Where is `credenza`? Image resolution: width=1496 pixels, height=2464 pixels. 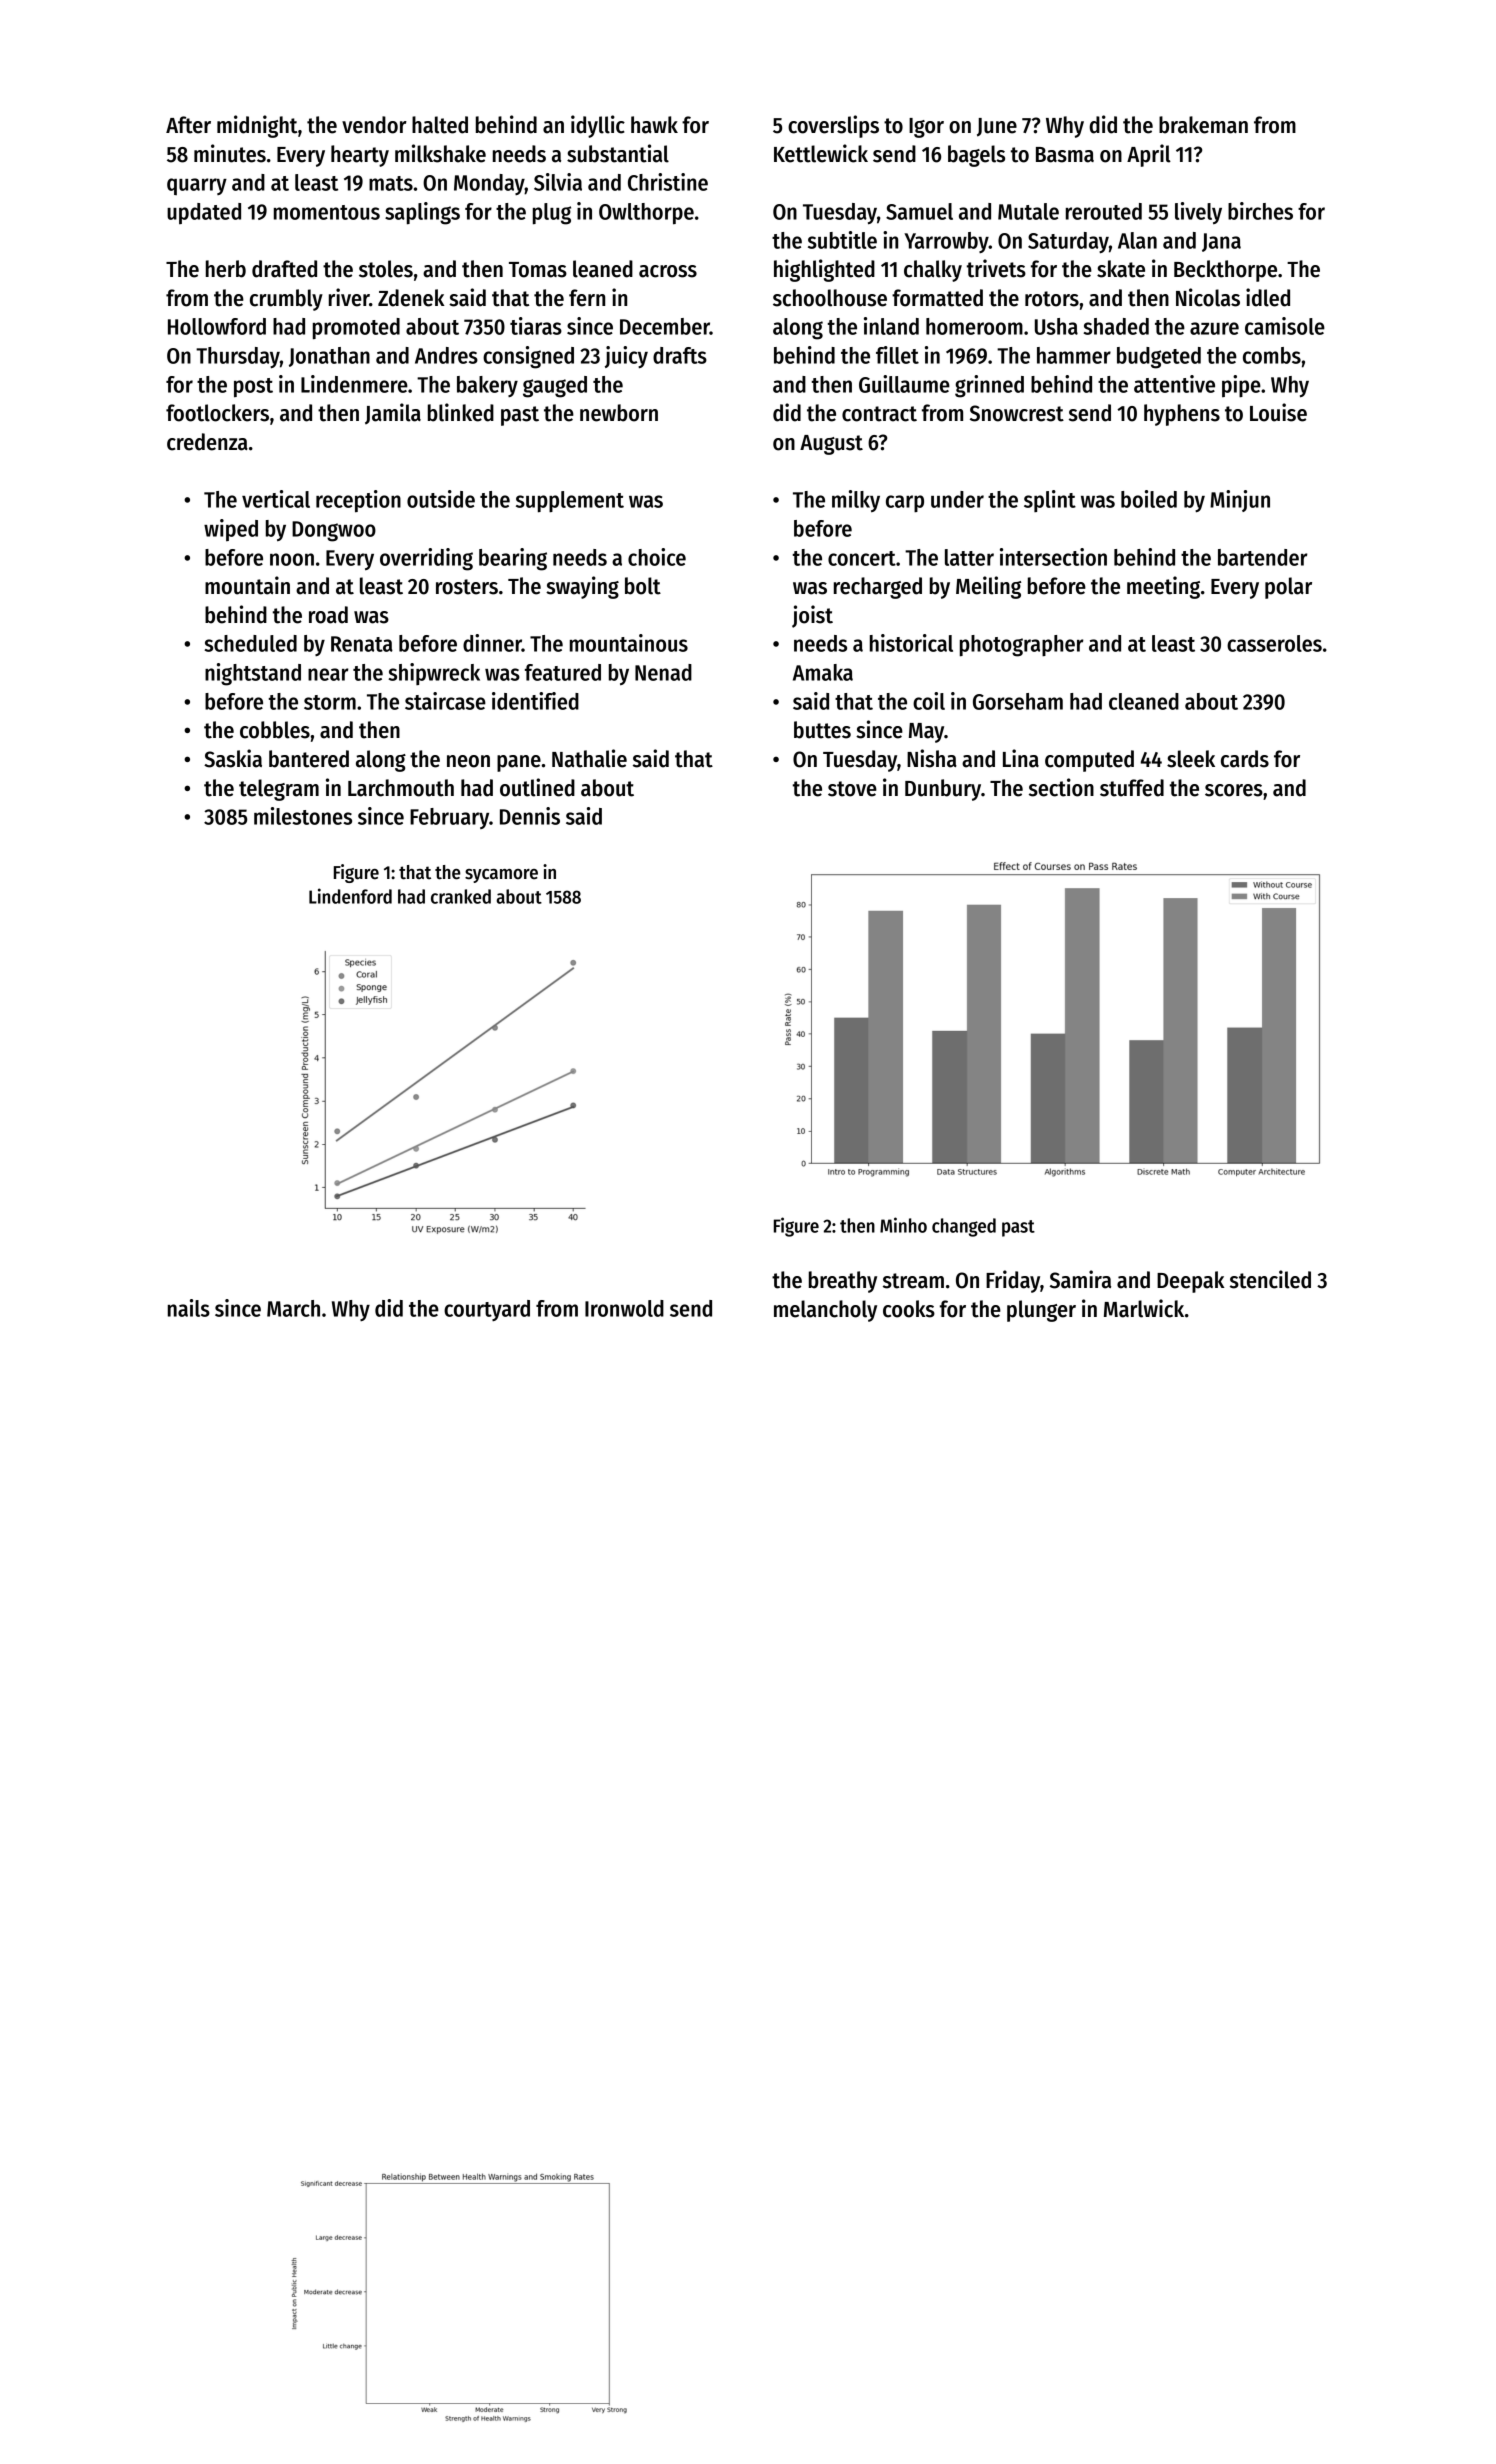 credenza is located at coordinates (207, 442).
